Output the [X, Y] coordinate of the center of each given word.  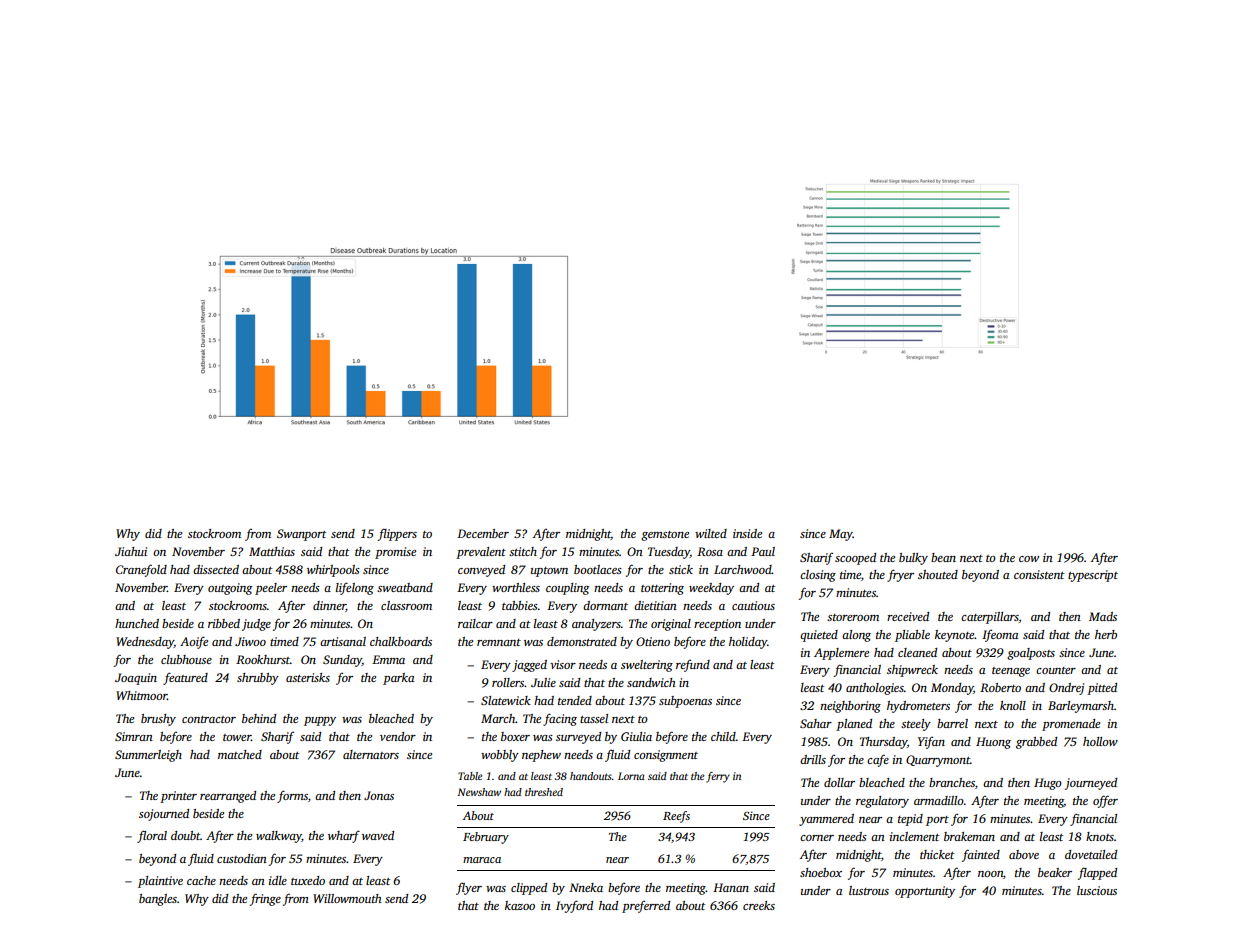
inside [747, 533]
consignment [666, 756]
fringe [265, 899]
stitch [523, 551]
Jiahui [131, 551]
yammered [826, 820]
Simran [134, 736]
